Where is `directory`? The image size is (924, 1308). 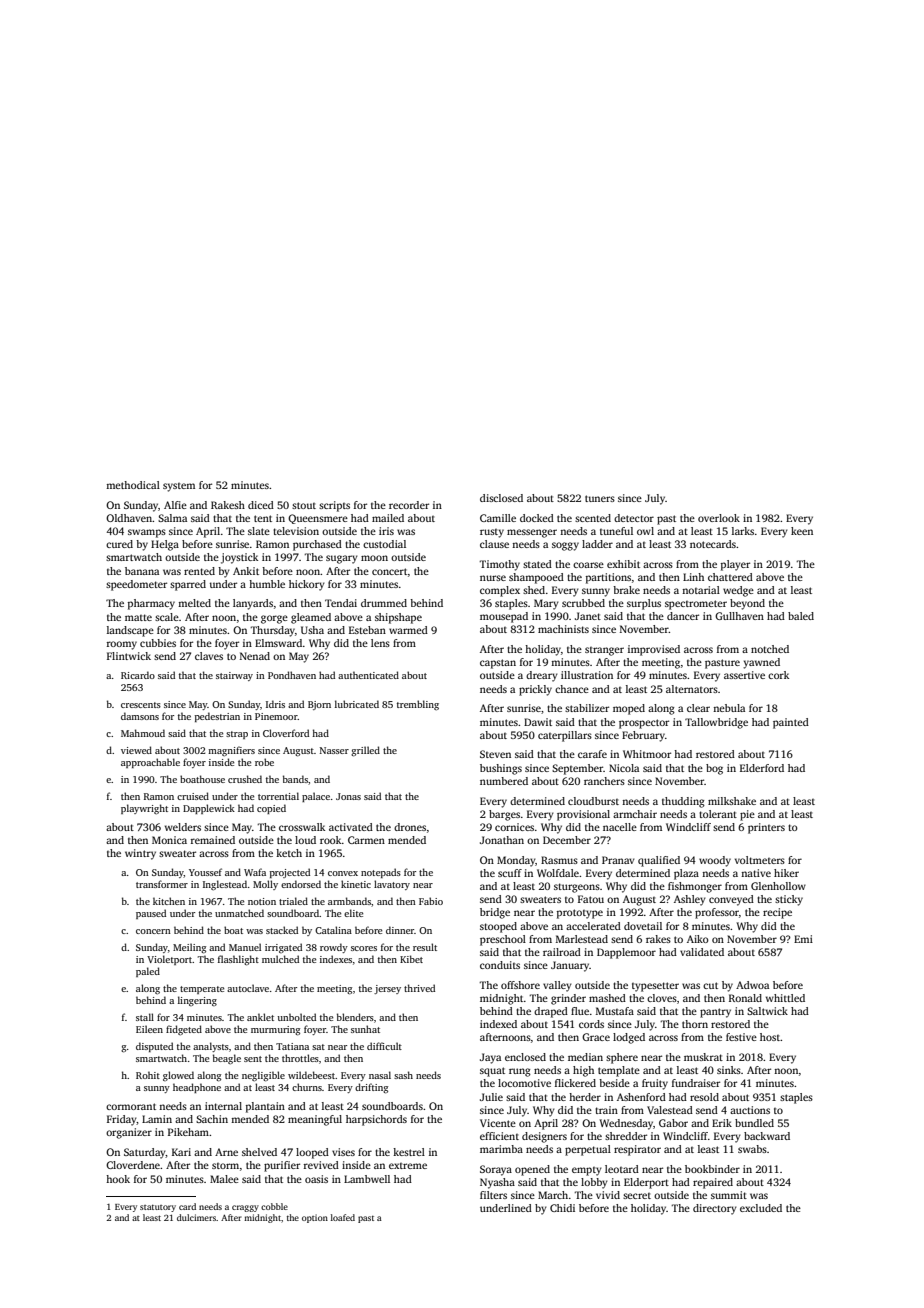
directory is located at coordinates (715, 1209).
